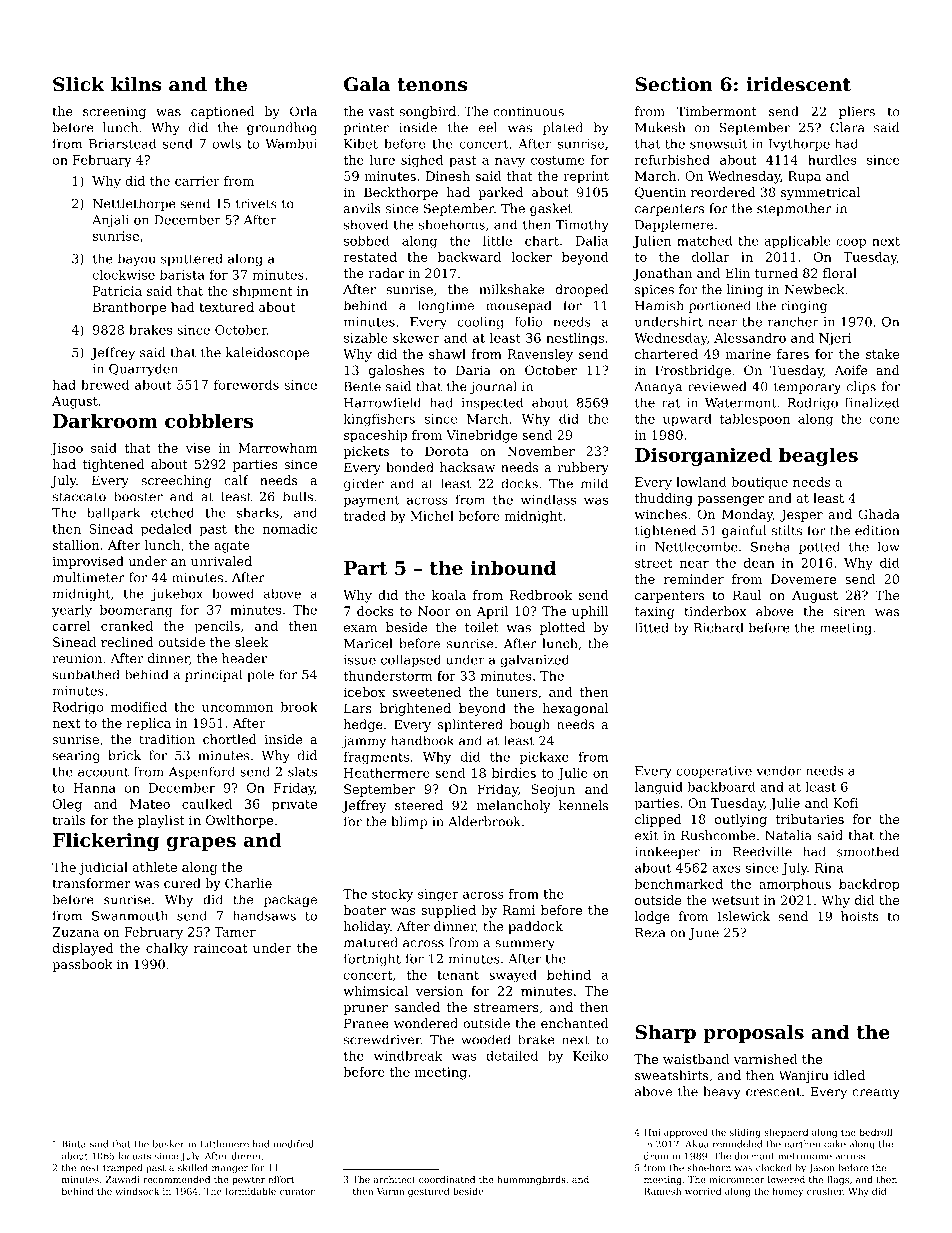  I want to click on textured, so click(226, 307).
